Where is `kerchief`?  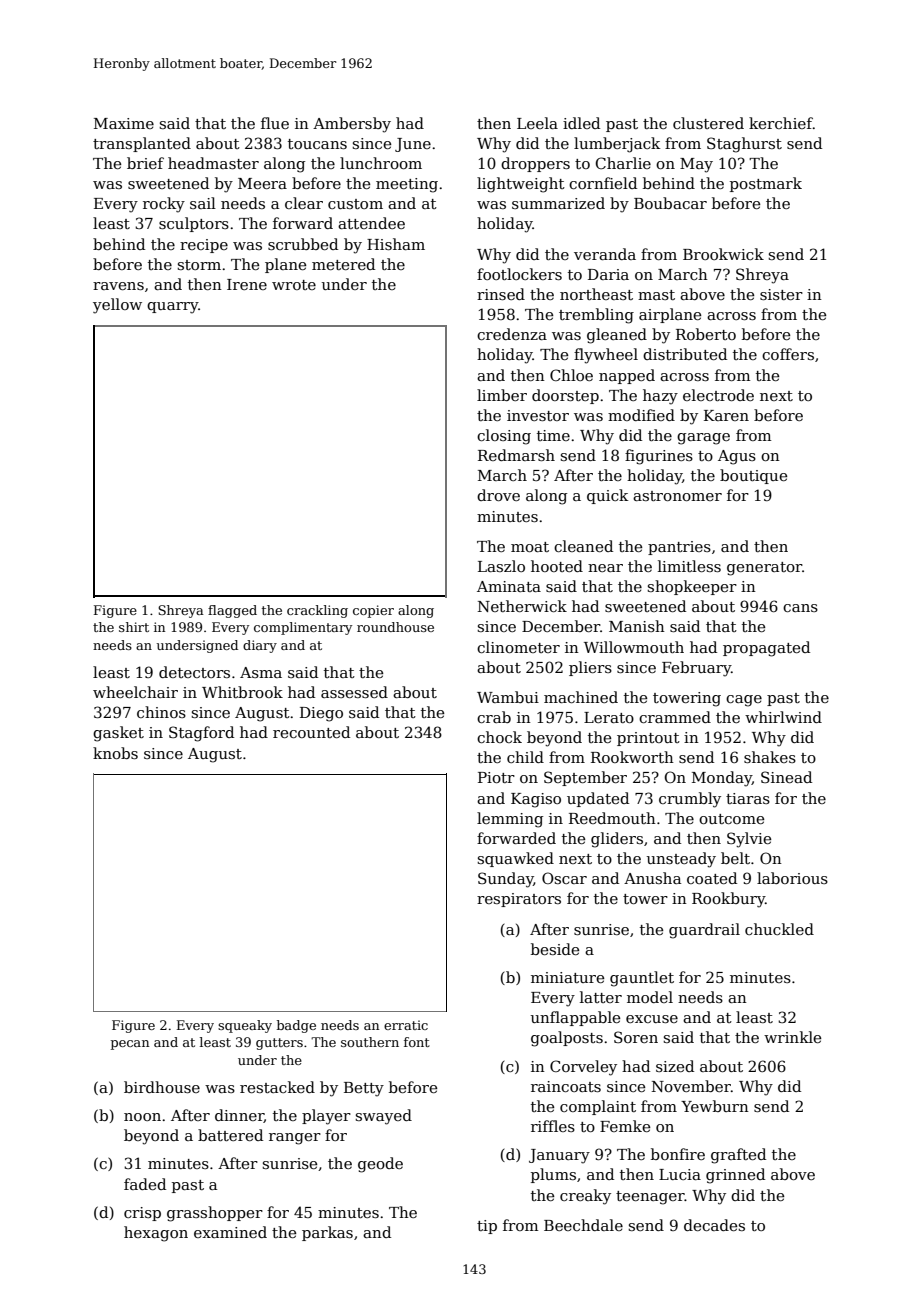
kerchief is located at coordinates (781, 123).
